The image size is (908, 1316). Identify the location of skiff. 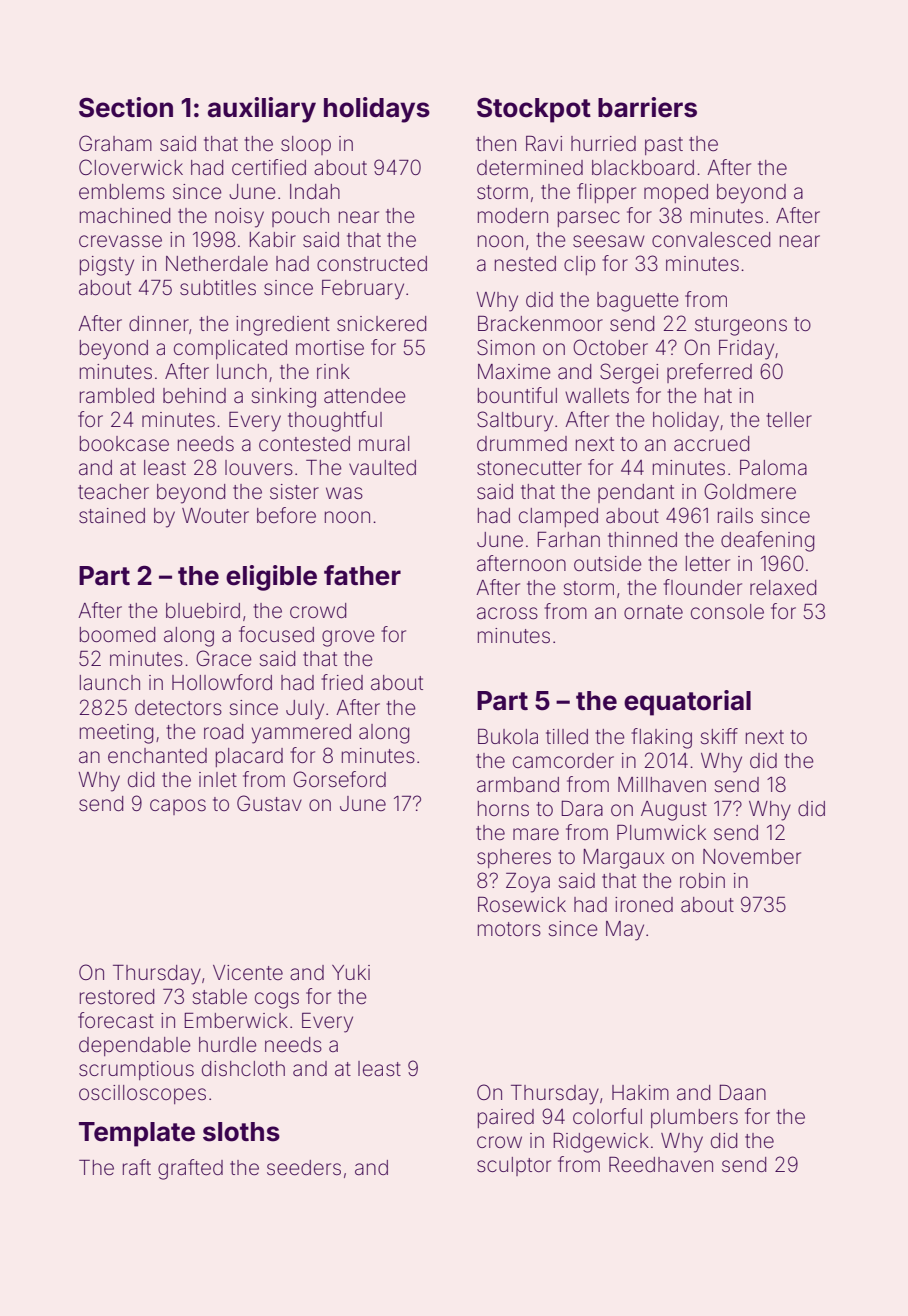
(719, 736).
